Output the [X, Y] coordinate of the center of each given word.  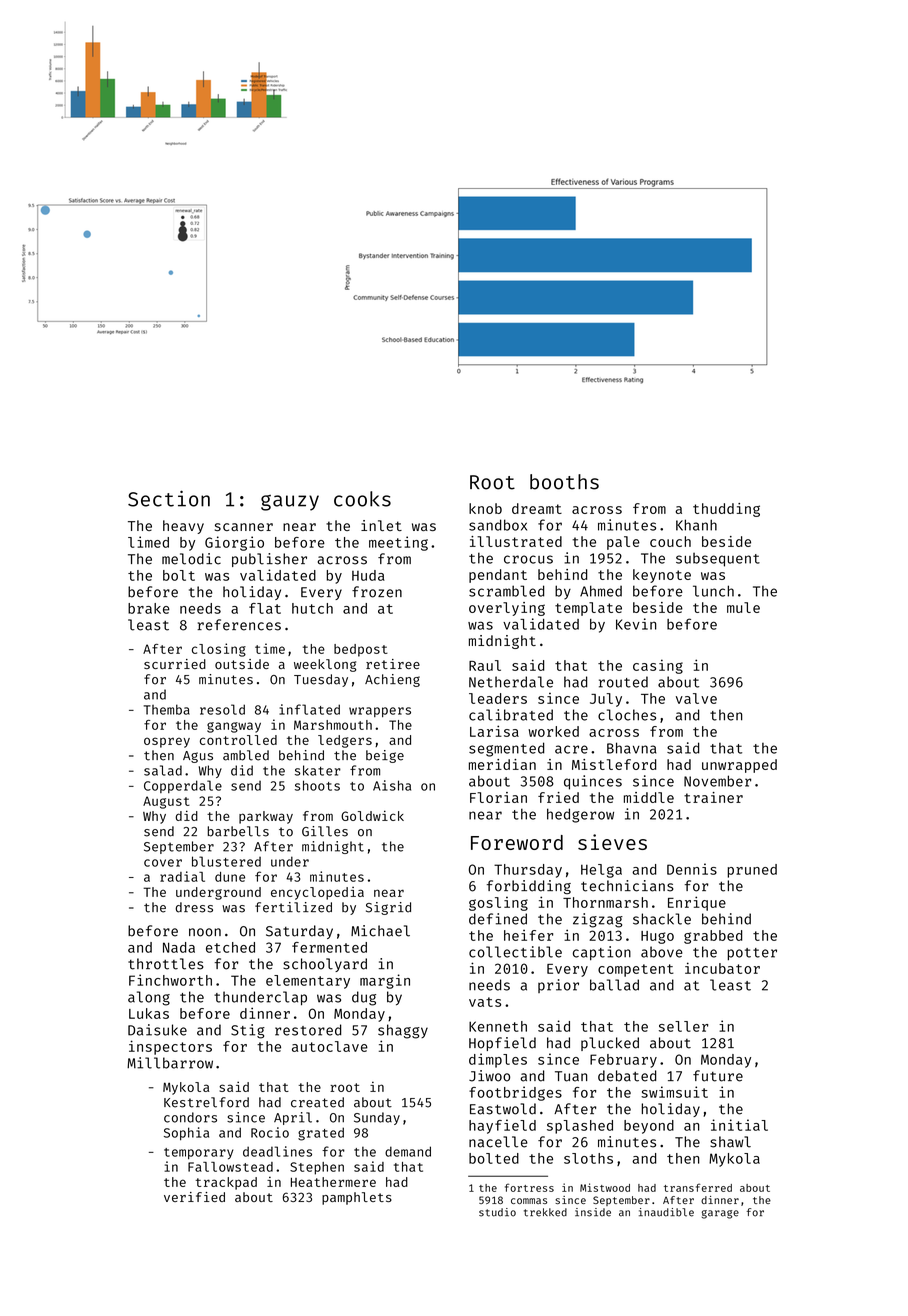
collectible [515, 952]
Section [169, 498]
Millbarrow [170, 1063]
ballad [614, 985]
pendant [498, 576]
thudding [726, 510]
